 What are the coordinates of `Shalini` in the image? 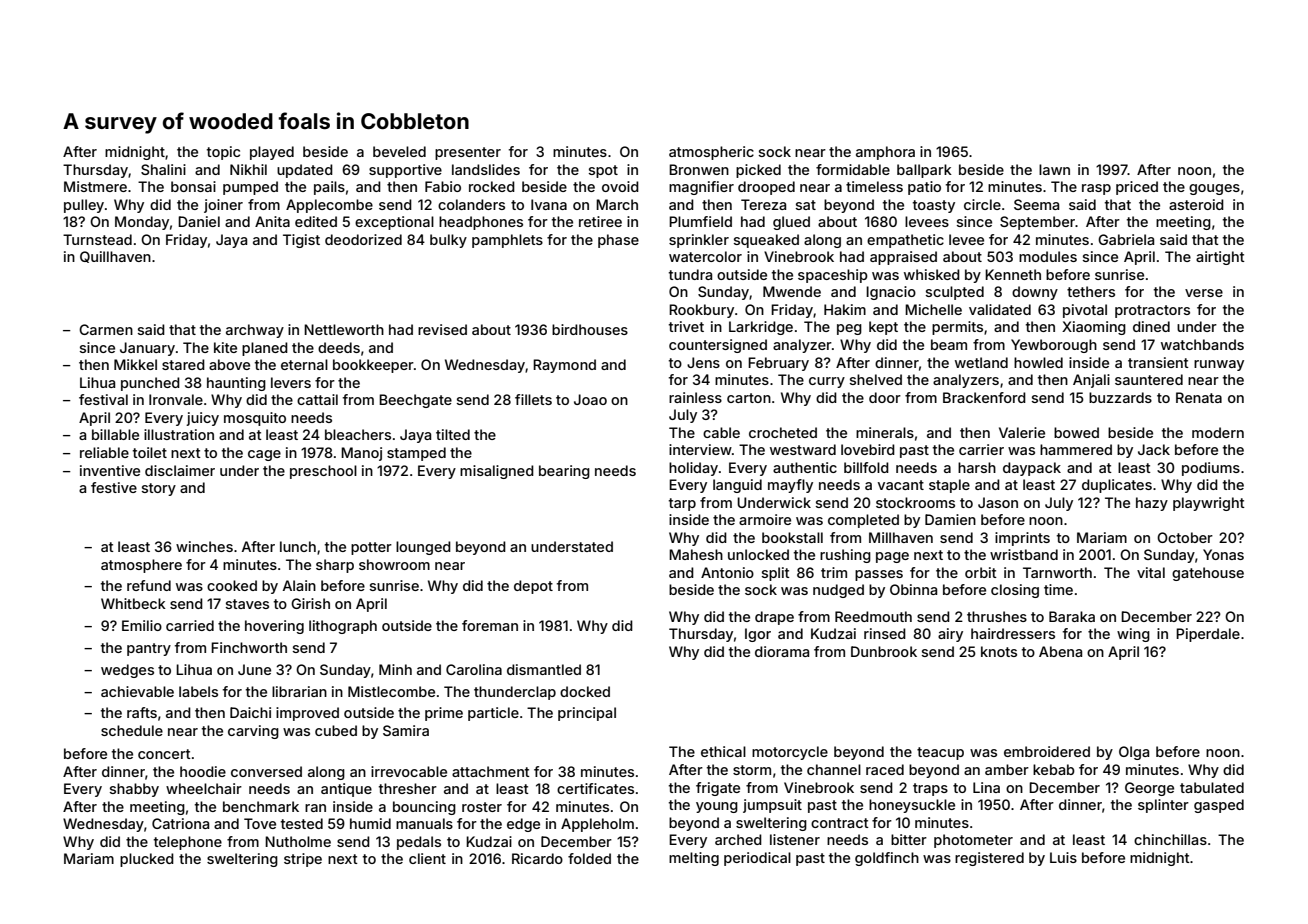 It's located at (163, 169).
